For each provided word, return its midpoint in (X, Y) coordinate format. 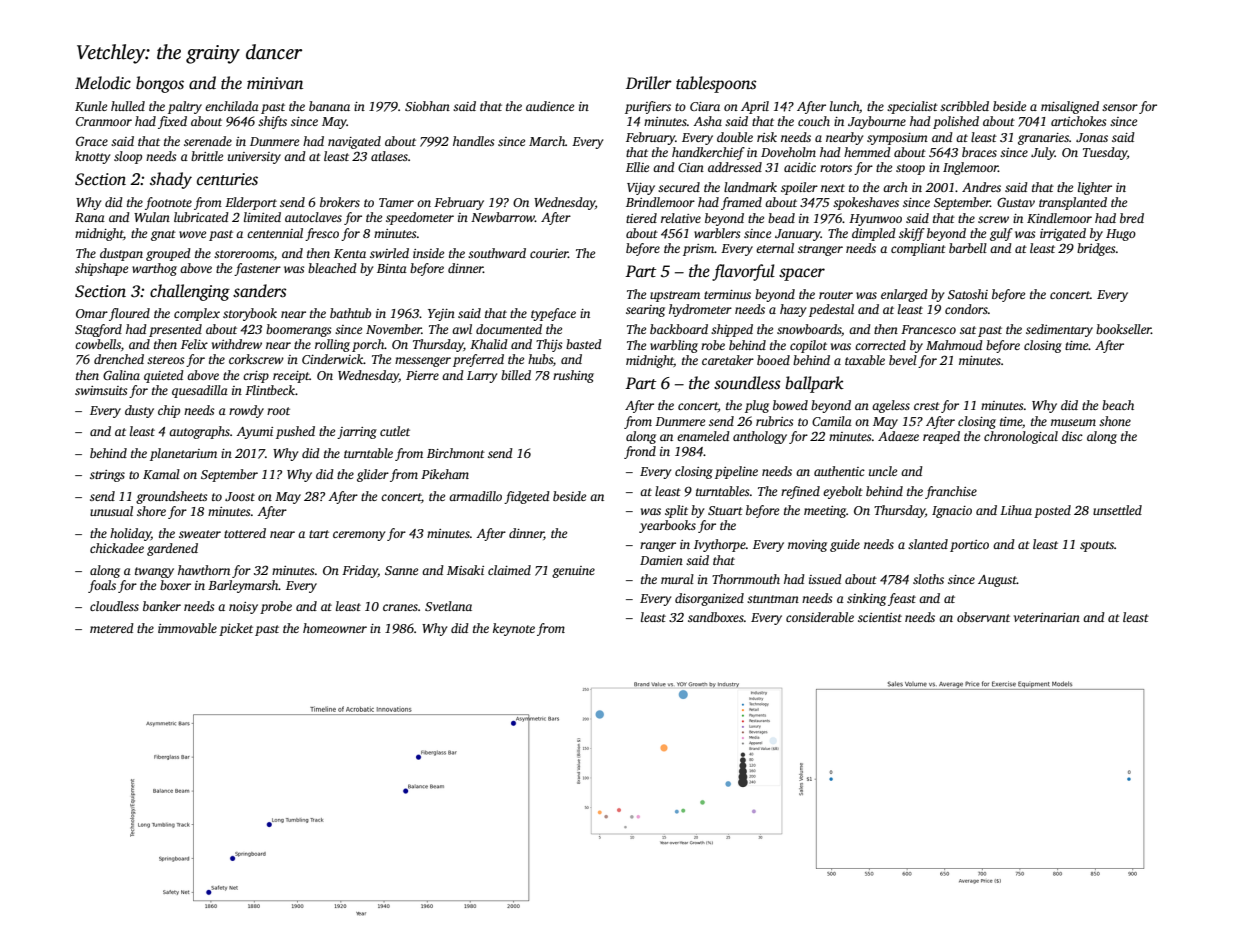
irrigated (1063, 234)
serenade (208, 141)
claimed (509, 570)
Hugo (1121, 235)
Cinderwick (333, 359)
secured (679, 187)
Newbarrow (503, 217)
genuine (573, 572)
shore (151, 511)
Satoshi (968, 294)
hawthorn (204, 570)
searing (645, 311)
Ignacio (952, 512)
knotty (92, 157)
